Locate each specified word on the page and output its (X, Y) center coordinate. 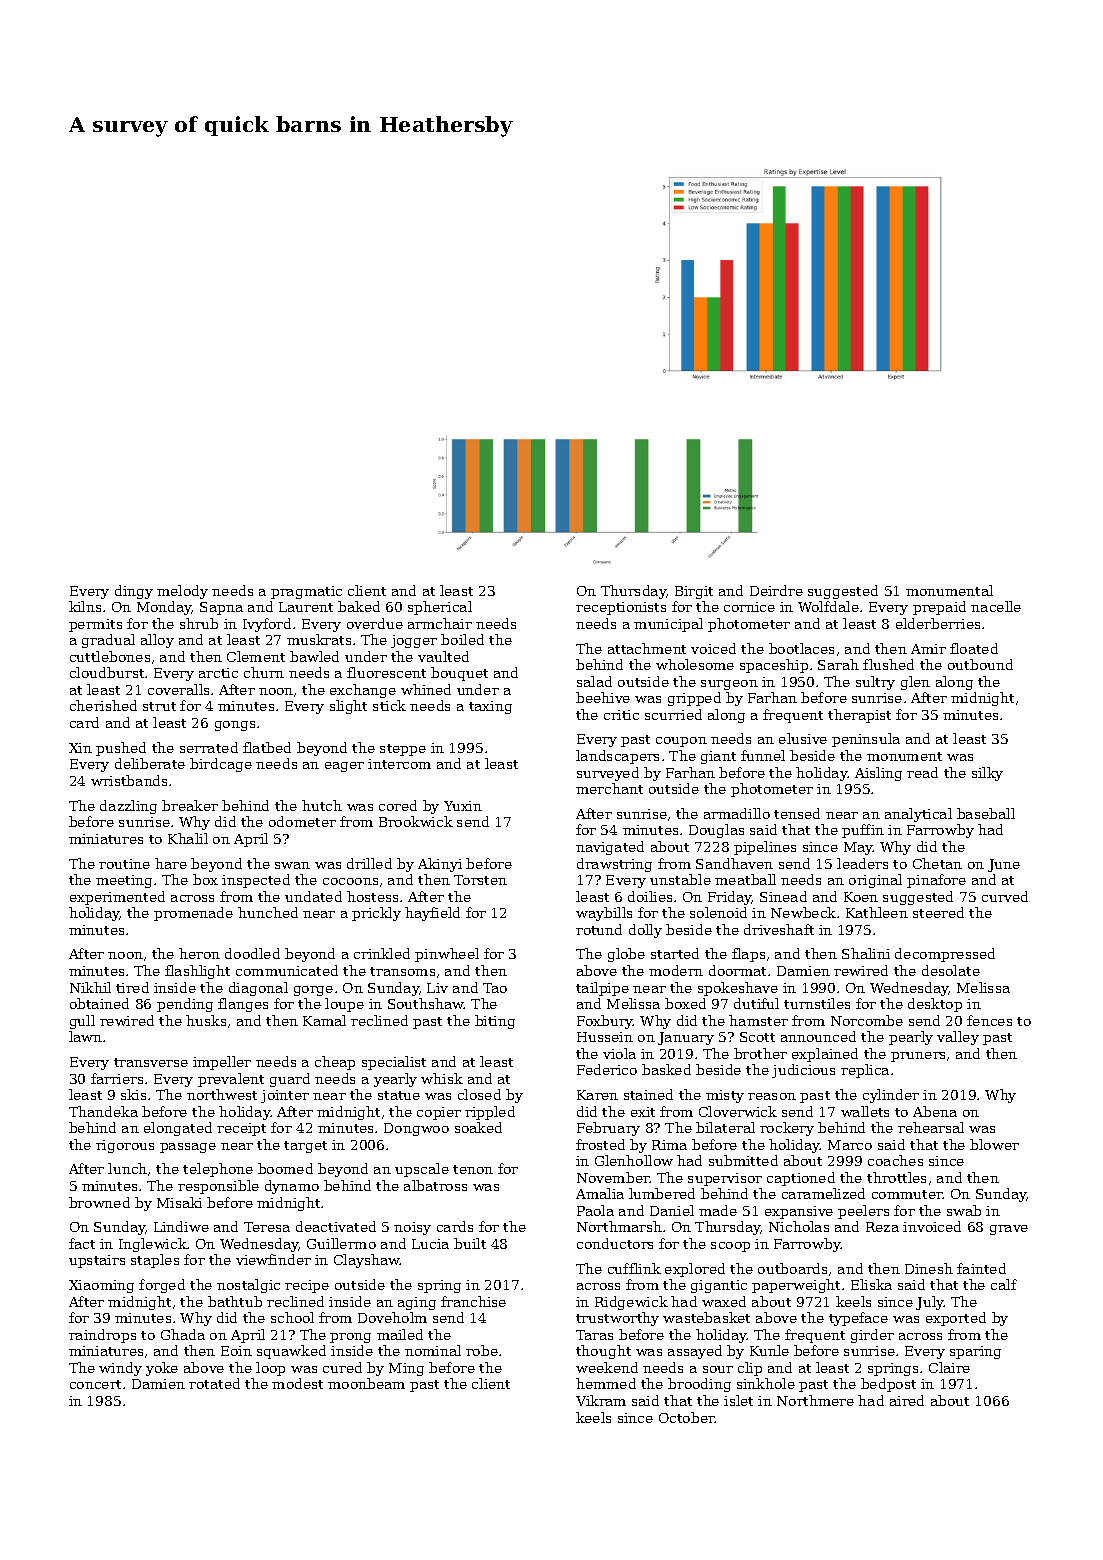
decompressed (945, 955)
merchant (609, 788)
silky (987, 774)
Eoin (236, 1351)
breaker (190, 805)
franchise (473, 1301)
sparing (975, 1352)
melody (182, 592)
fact (82, 1243)
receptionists (621, 608)
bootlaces (801, 648)
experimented (117, 898)
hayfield (432, 914)
